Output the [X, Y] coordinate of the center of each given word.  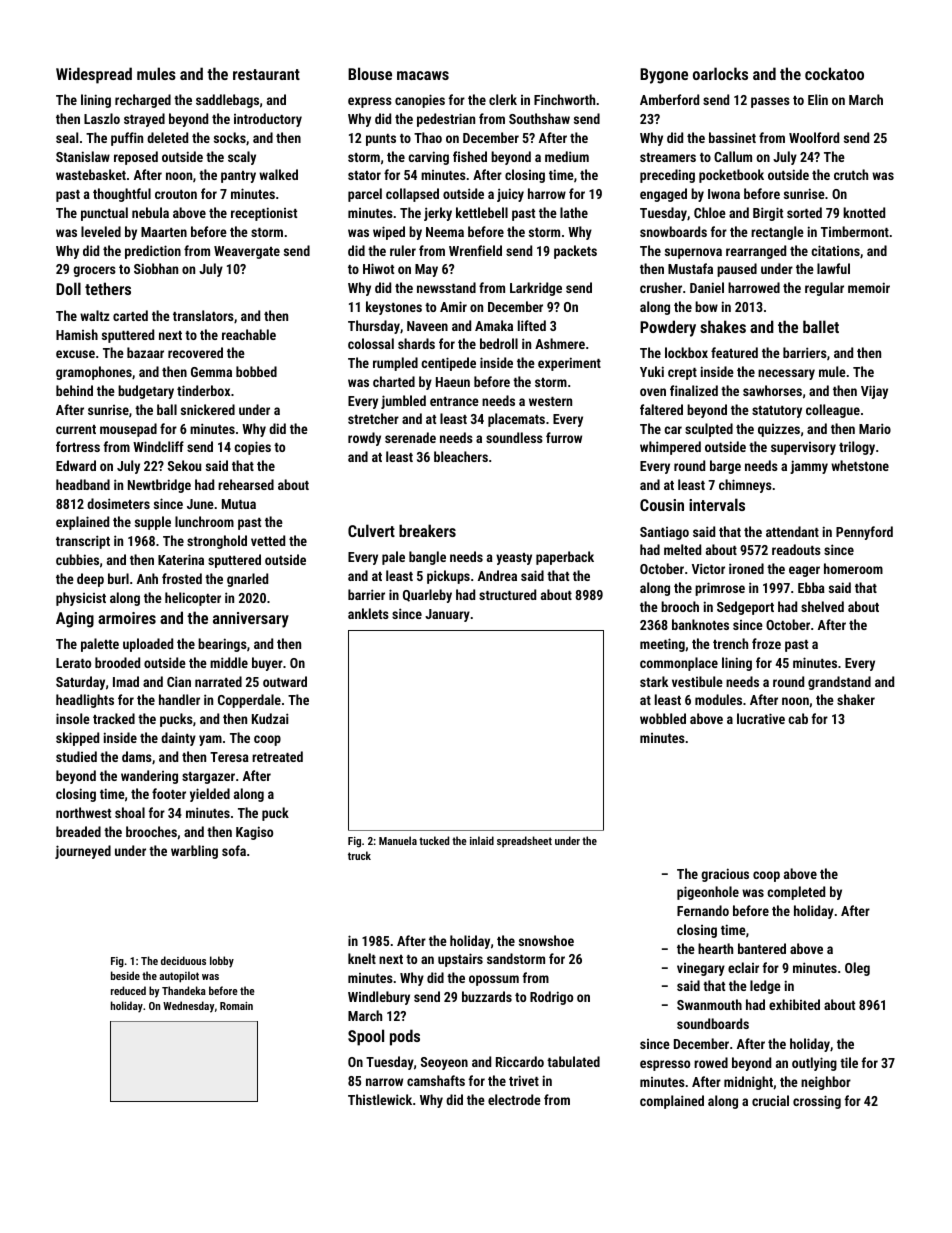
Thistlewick [380, 1099]
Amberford [669, 99]
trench [730, 643]
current [76, 429]
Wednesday [188, 1007]
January [447, 615]
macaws [423, 75]
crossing [817, 1102]
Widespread [94, 75]
